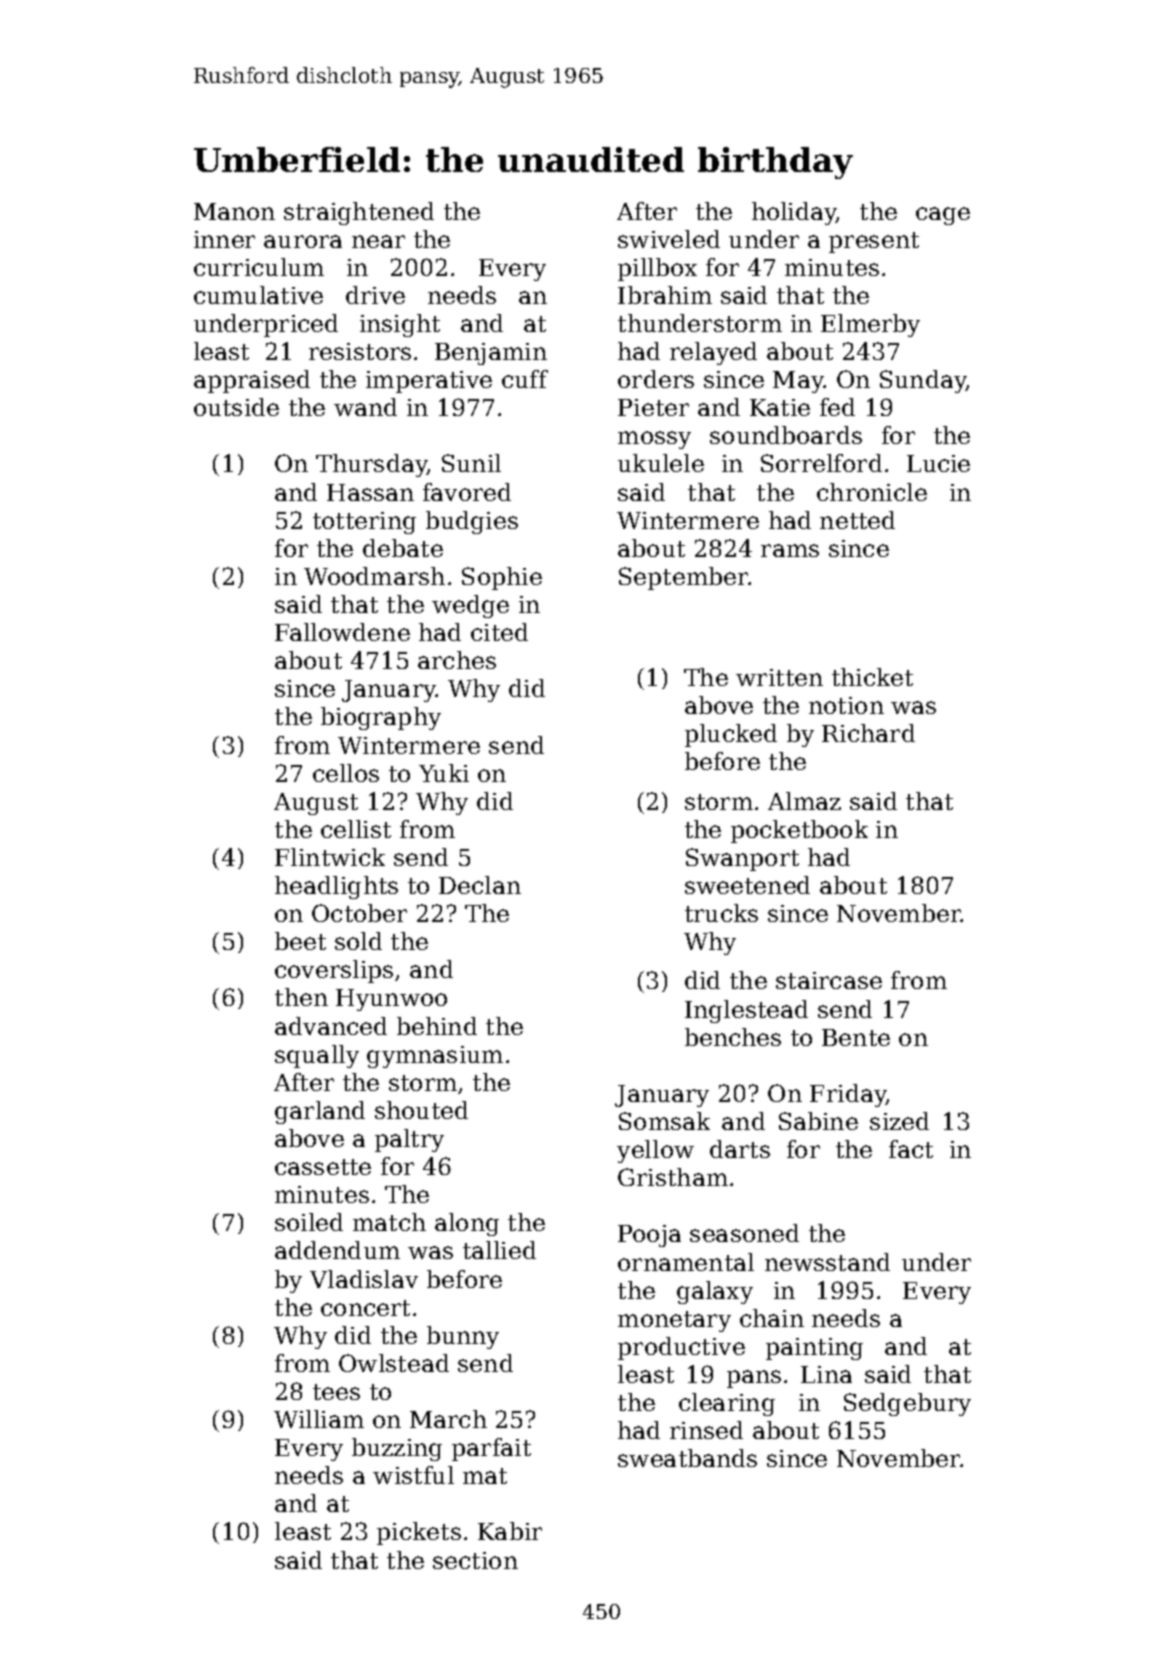 The image size is (1165, 1654). I want to click on drive, so click(375, 295).
